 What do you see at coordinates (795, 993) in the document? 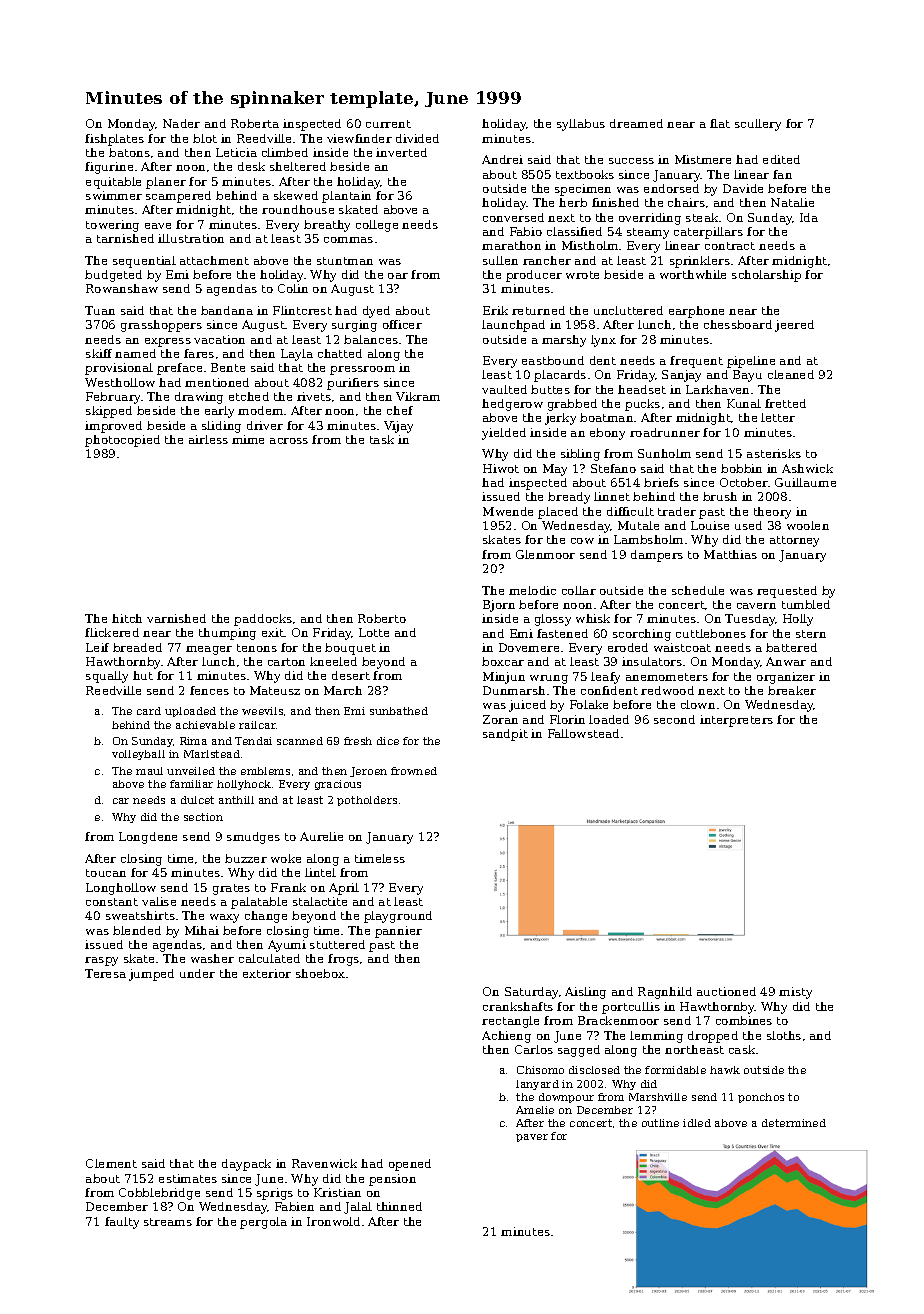
I see `misty` at bounding box center [795, 993].
